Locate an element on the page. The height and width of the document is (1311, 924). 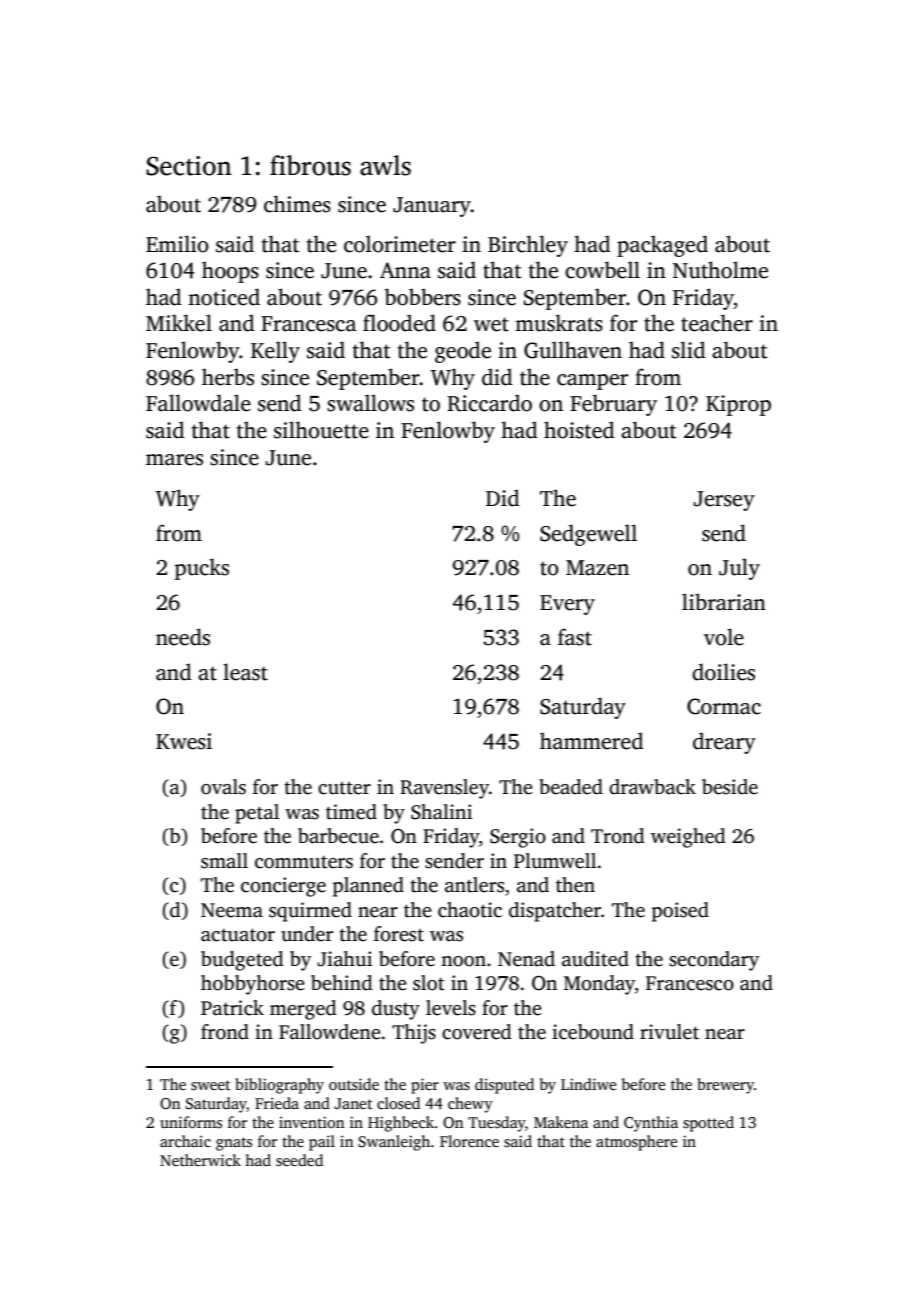
January is located at coordinates (432, 207).
